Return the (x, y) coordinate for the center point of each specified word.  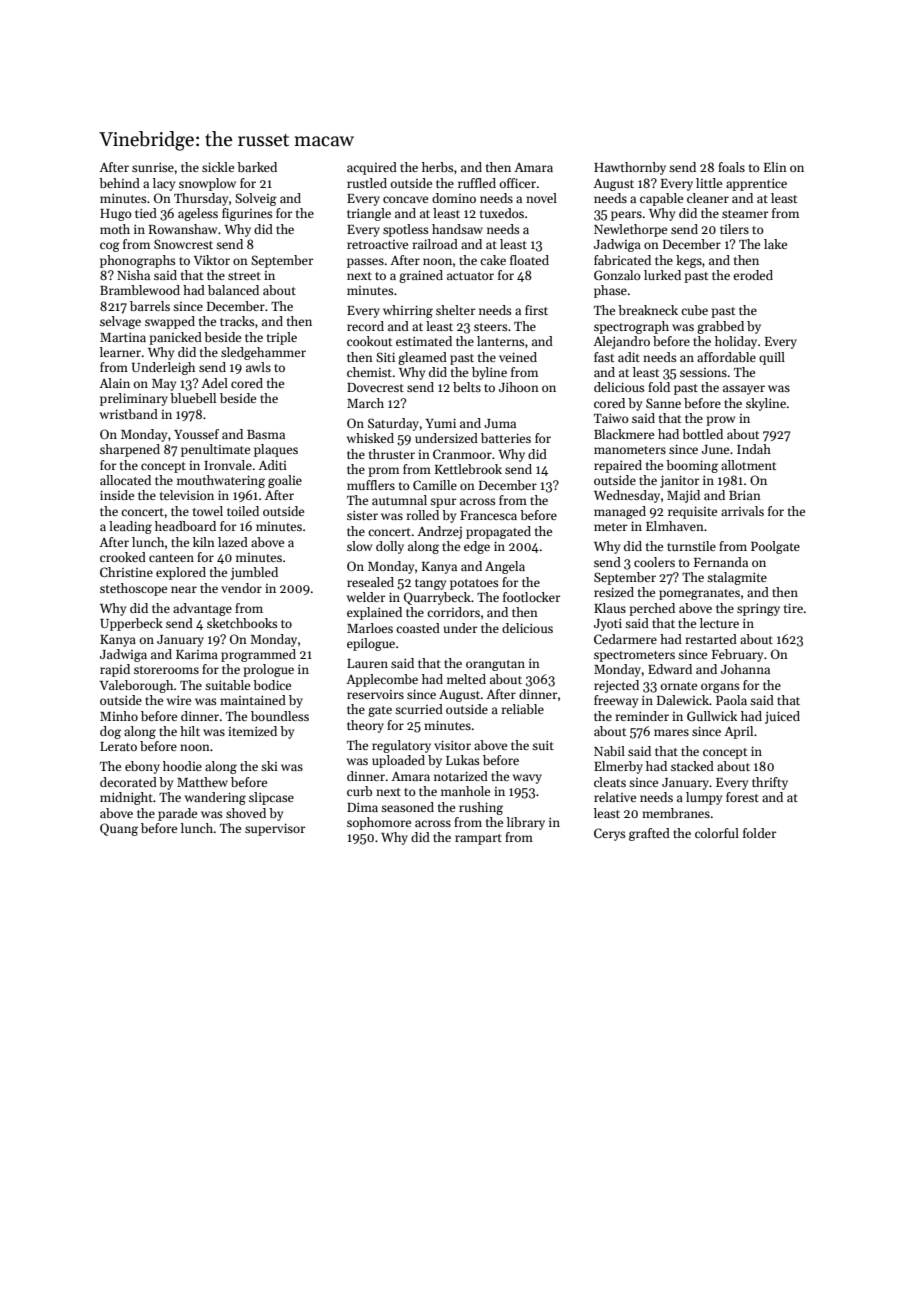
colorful (717, 833)
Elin (775, 167)
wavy (527, 779)
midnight (126, 798)
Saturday (393, 424)
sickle (218, 167)
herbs (437, 167)
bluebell (193, 398)
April (738, 732)
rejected (616, 686)
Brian (745, 495)
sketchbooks (242, 623)
